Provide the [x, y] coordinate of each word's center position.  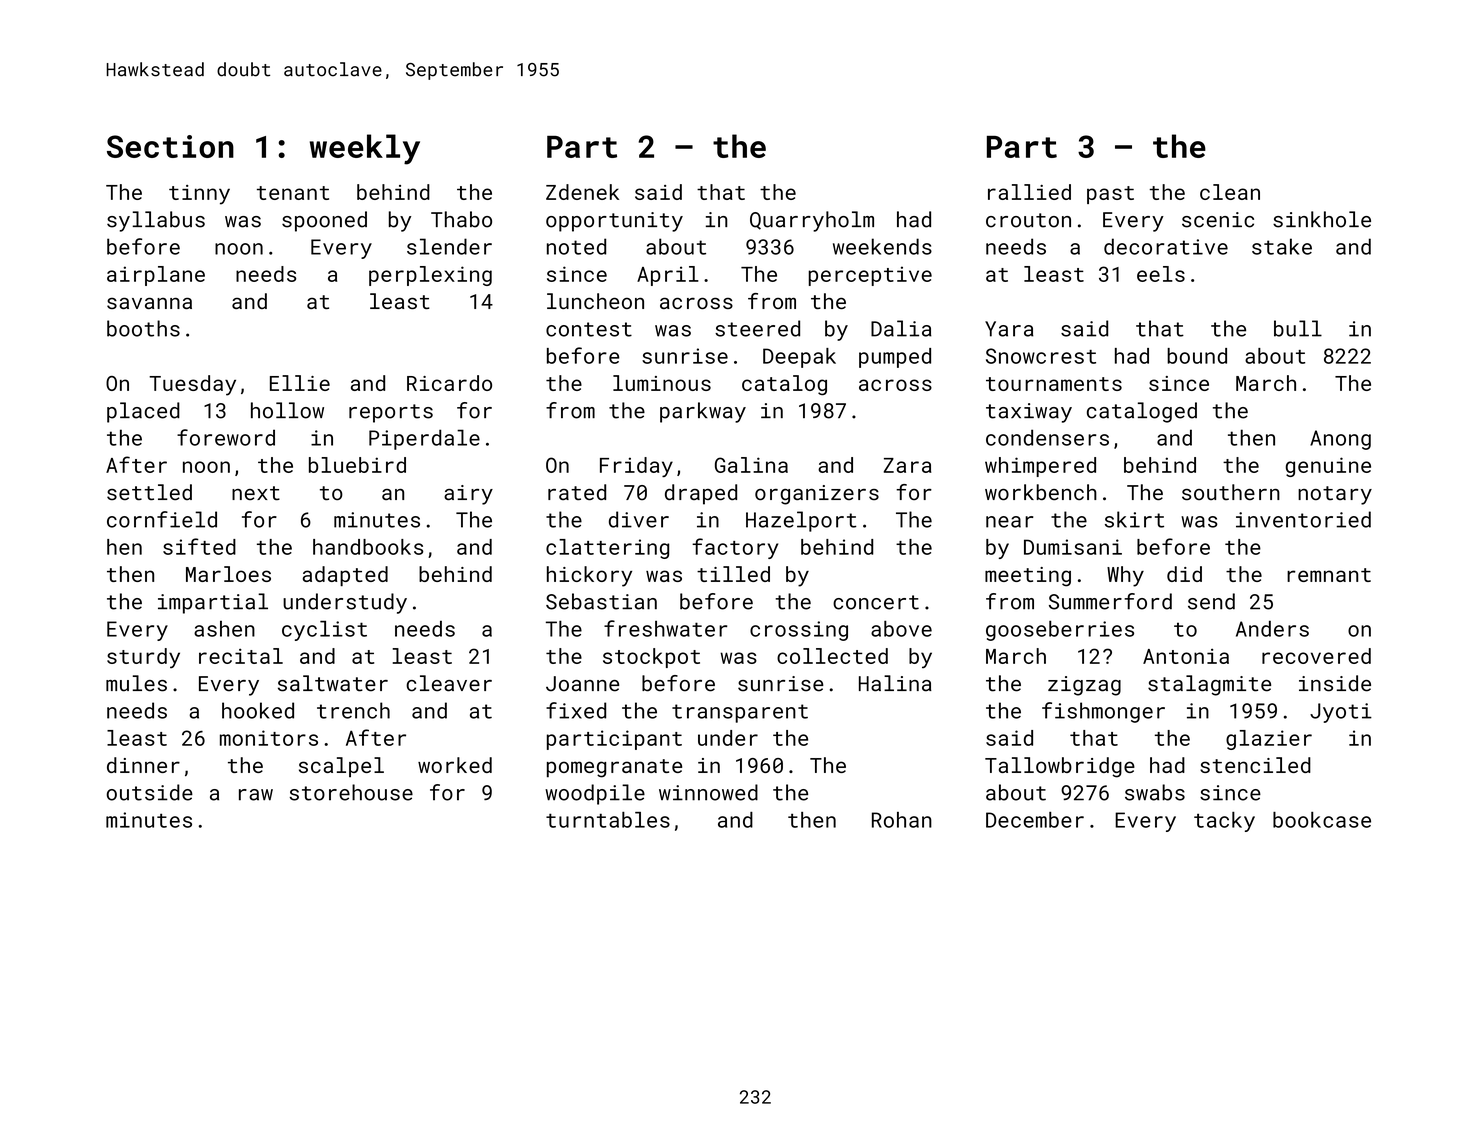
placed [143, 412]
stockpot [651, 658]
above [901, 628]
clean [1230, 192]
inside [1335, 683]
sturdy [143, 658]
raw [256, 795]
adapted [345, 576]
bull [1298, 328]
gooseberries [1060, 630]
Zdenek [582, 192]
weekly [365, 149]
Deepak [799, 358]
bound [1197, 356]
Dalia [901, 328]
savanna [149, 303]
